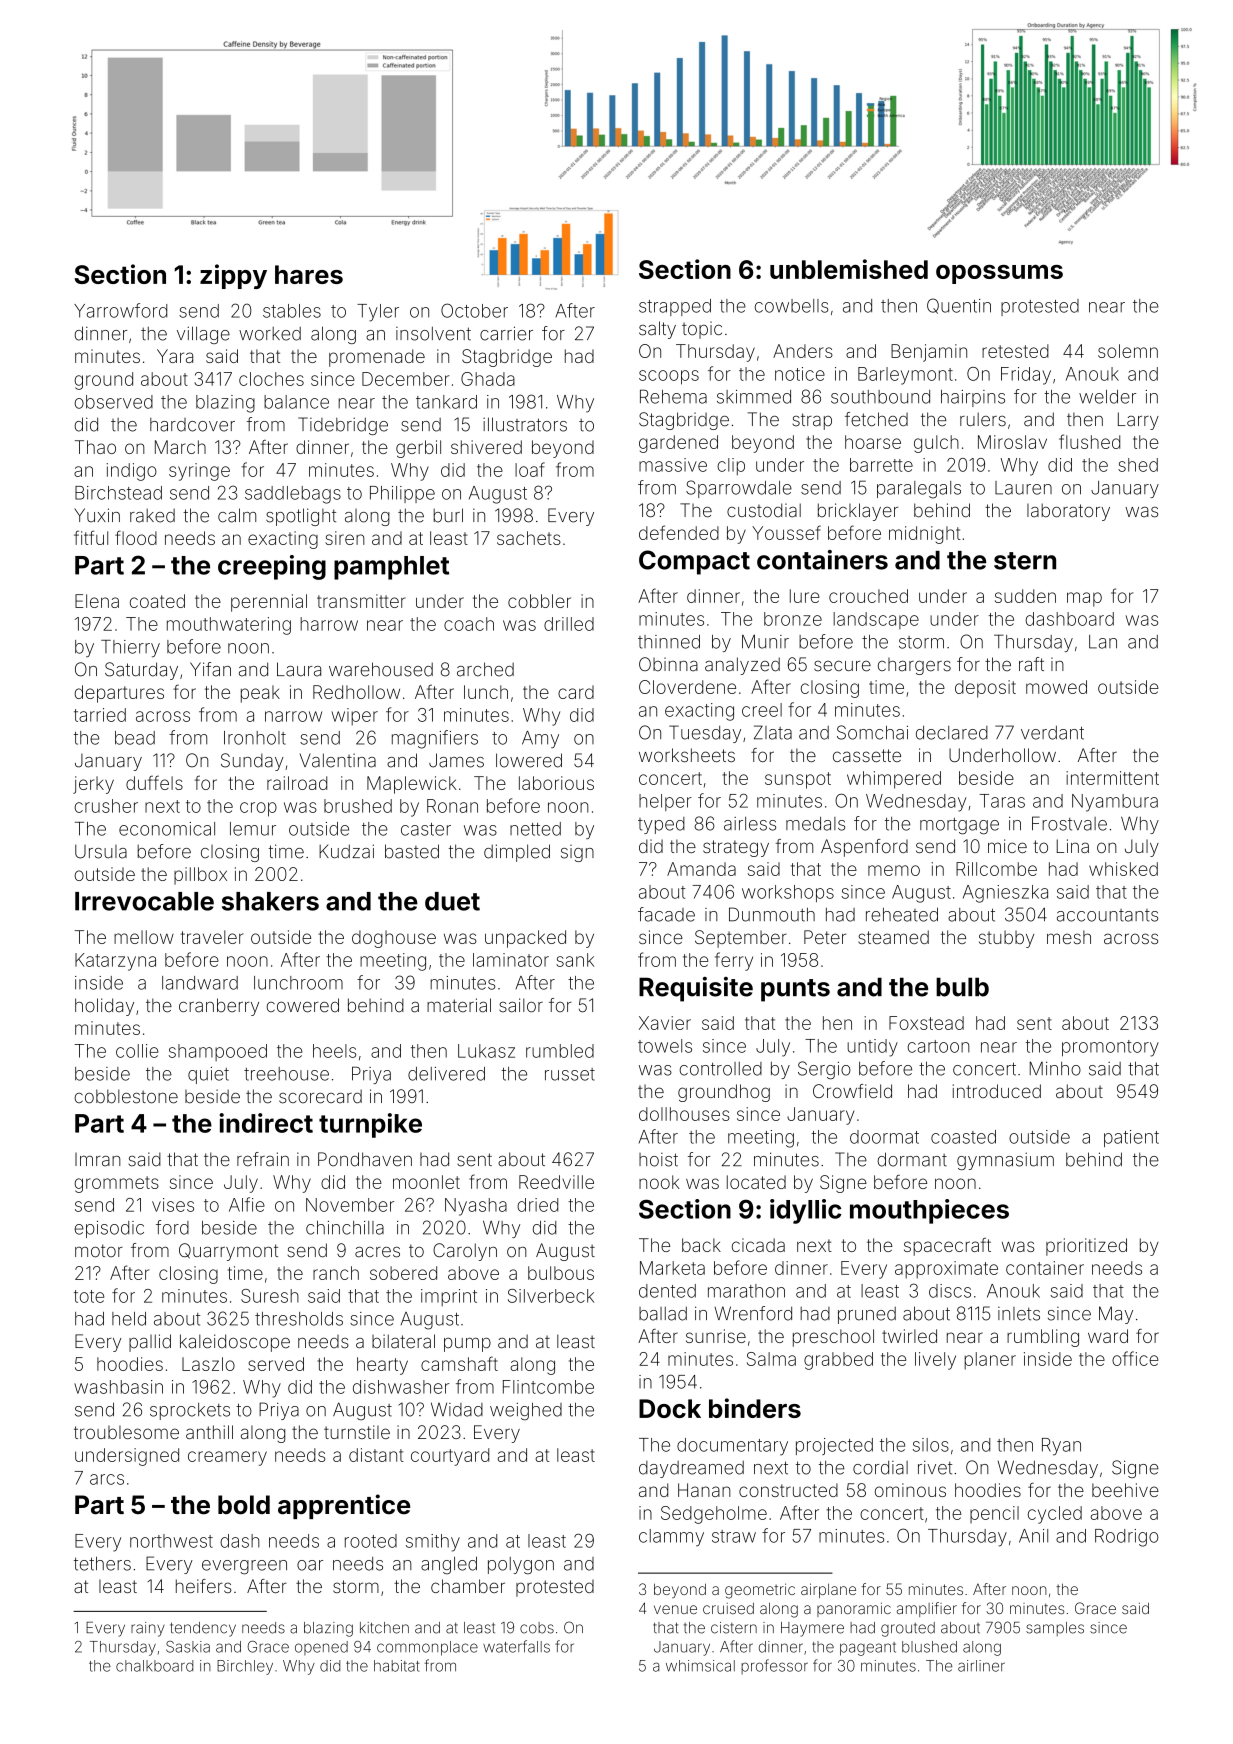 The width and height of the document is (1233, 1744). What do you see at coordinates (997, 1091) in the document?
I see `introduced` at bounding box center [997, 1091].
